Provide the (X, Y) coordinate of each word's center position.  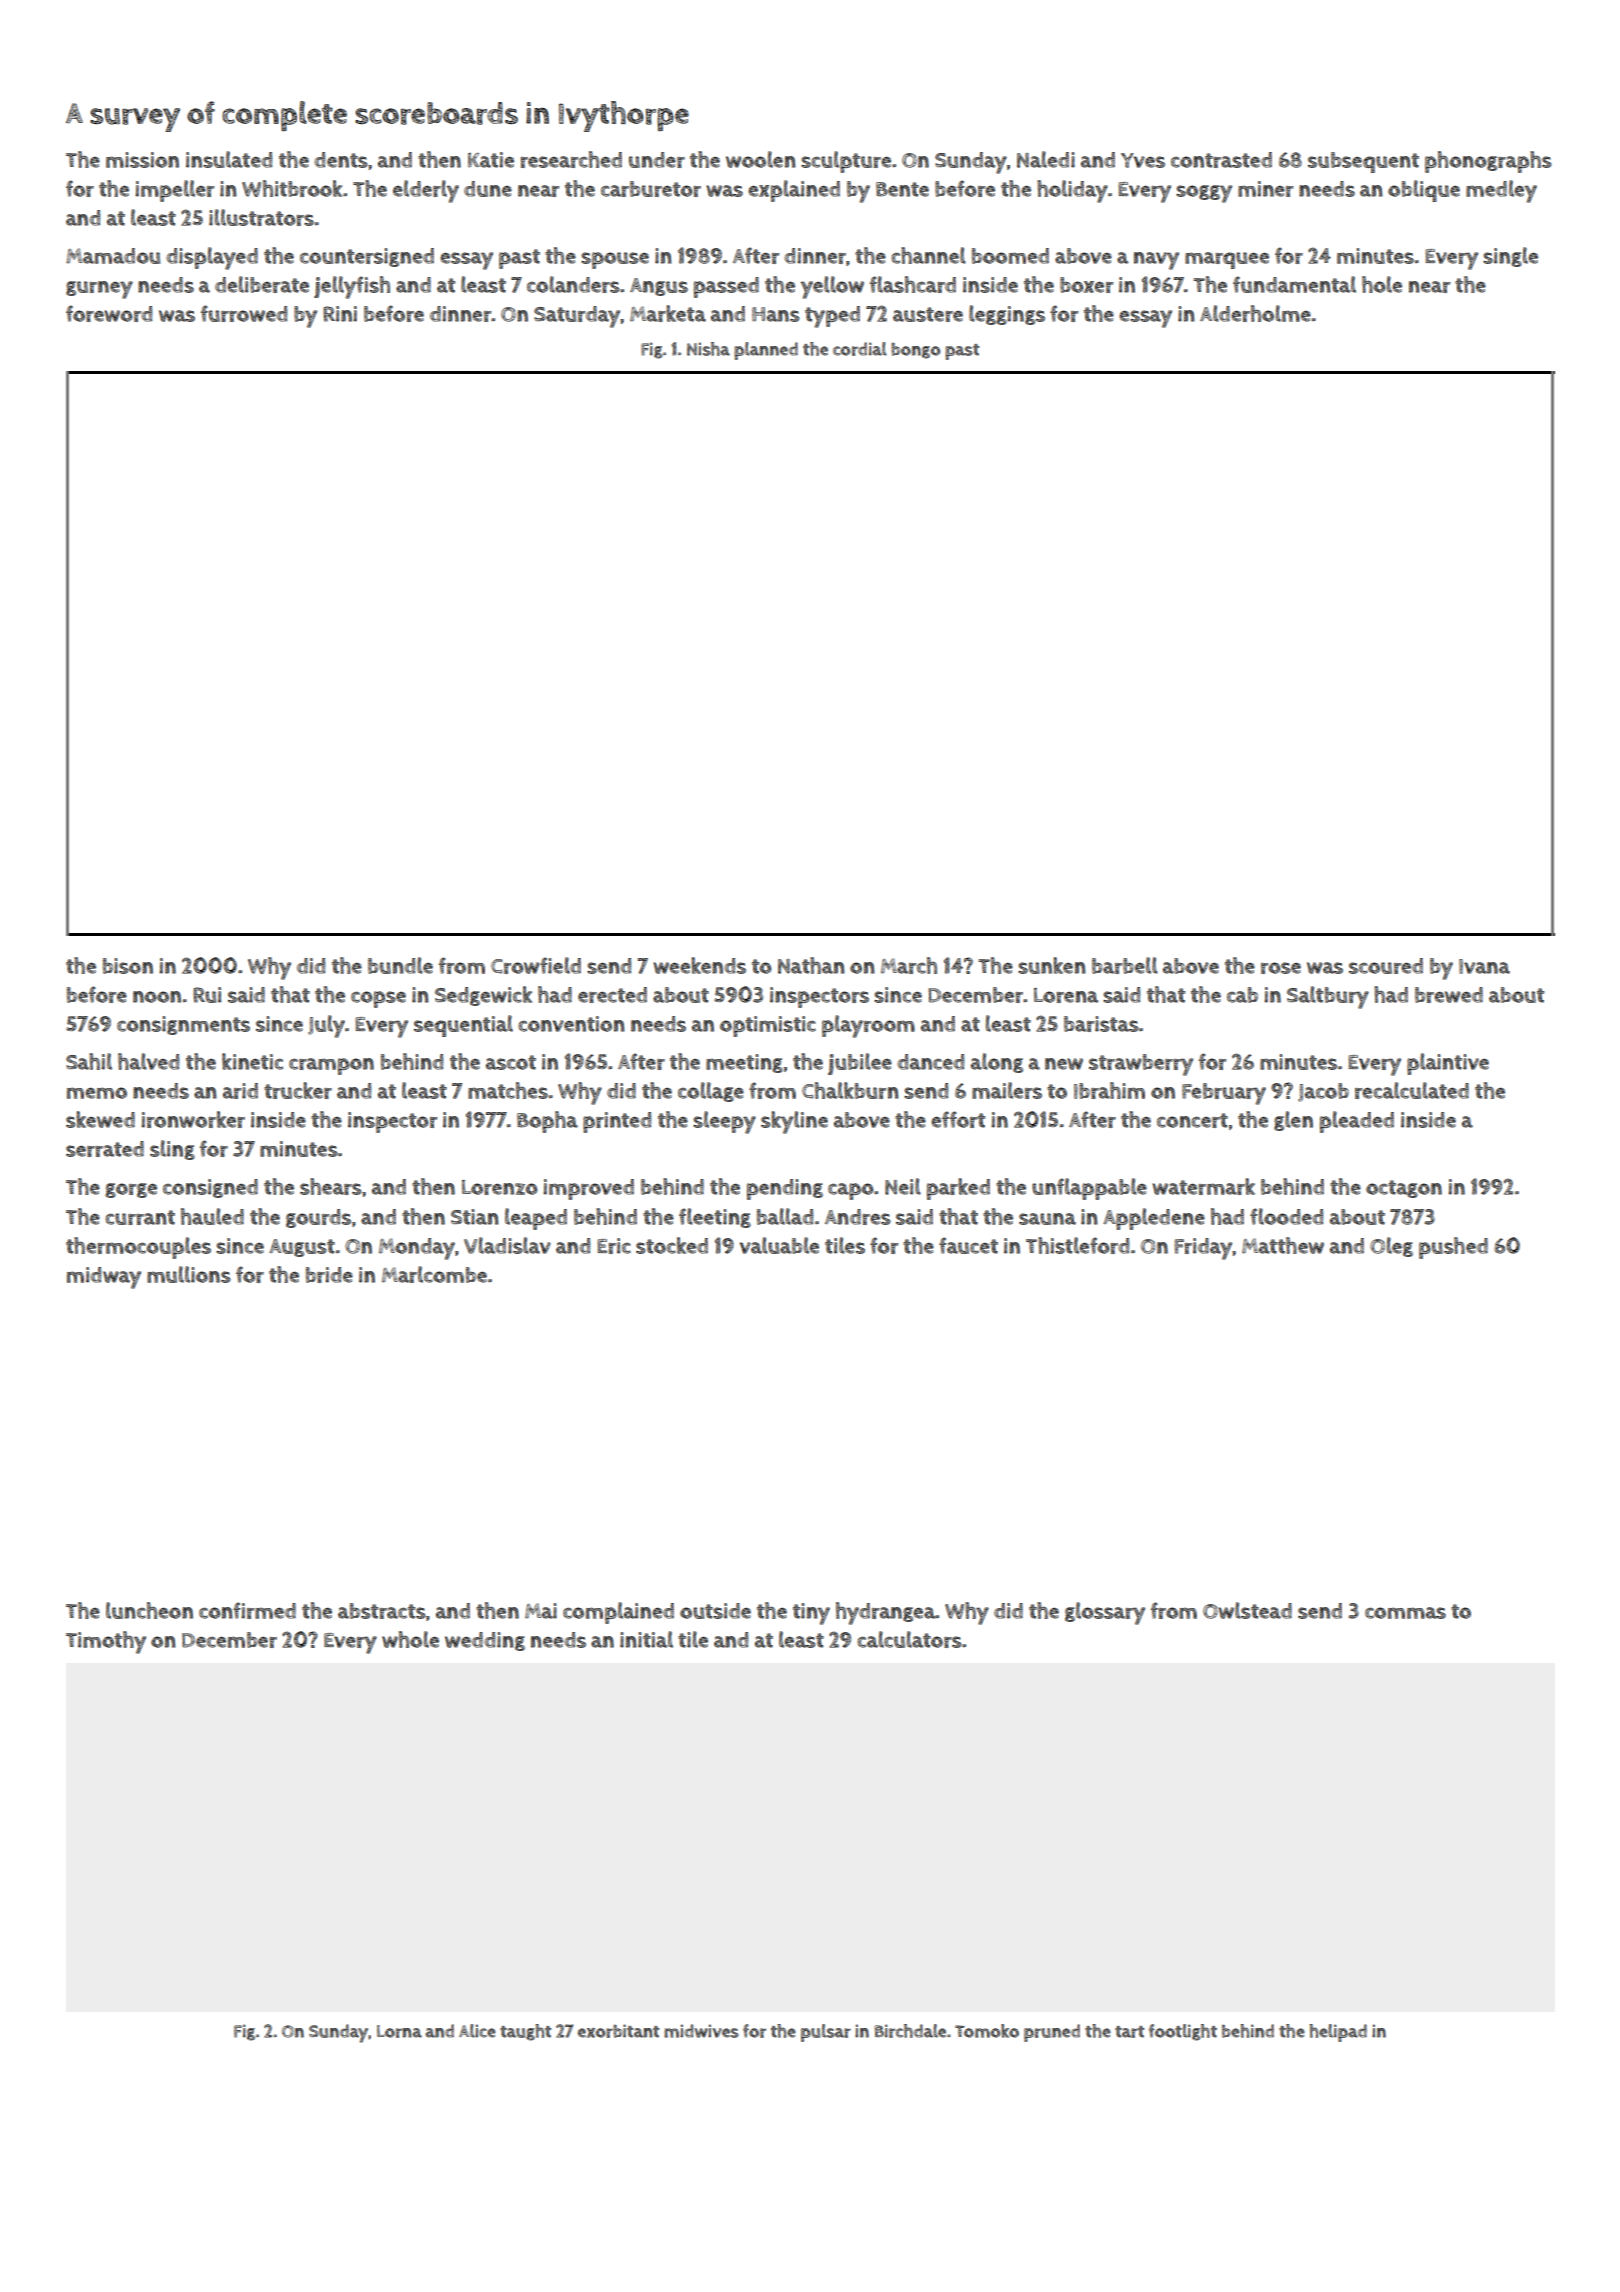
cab (1242, 995)
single (1510, 257)
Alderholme (1255, 313)
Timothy (106, 1642)
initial (646, 1639)
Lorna (399, 2031)
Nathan (811, 965)
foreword (109, 313)
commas (1405, 1613)
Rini (340, 314)
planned (766, 351)
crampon (331, 1066)
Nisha (708, 349)
